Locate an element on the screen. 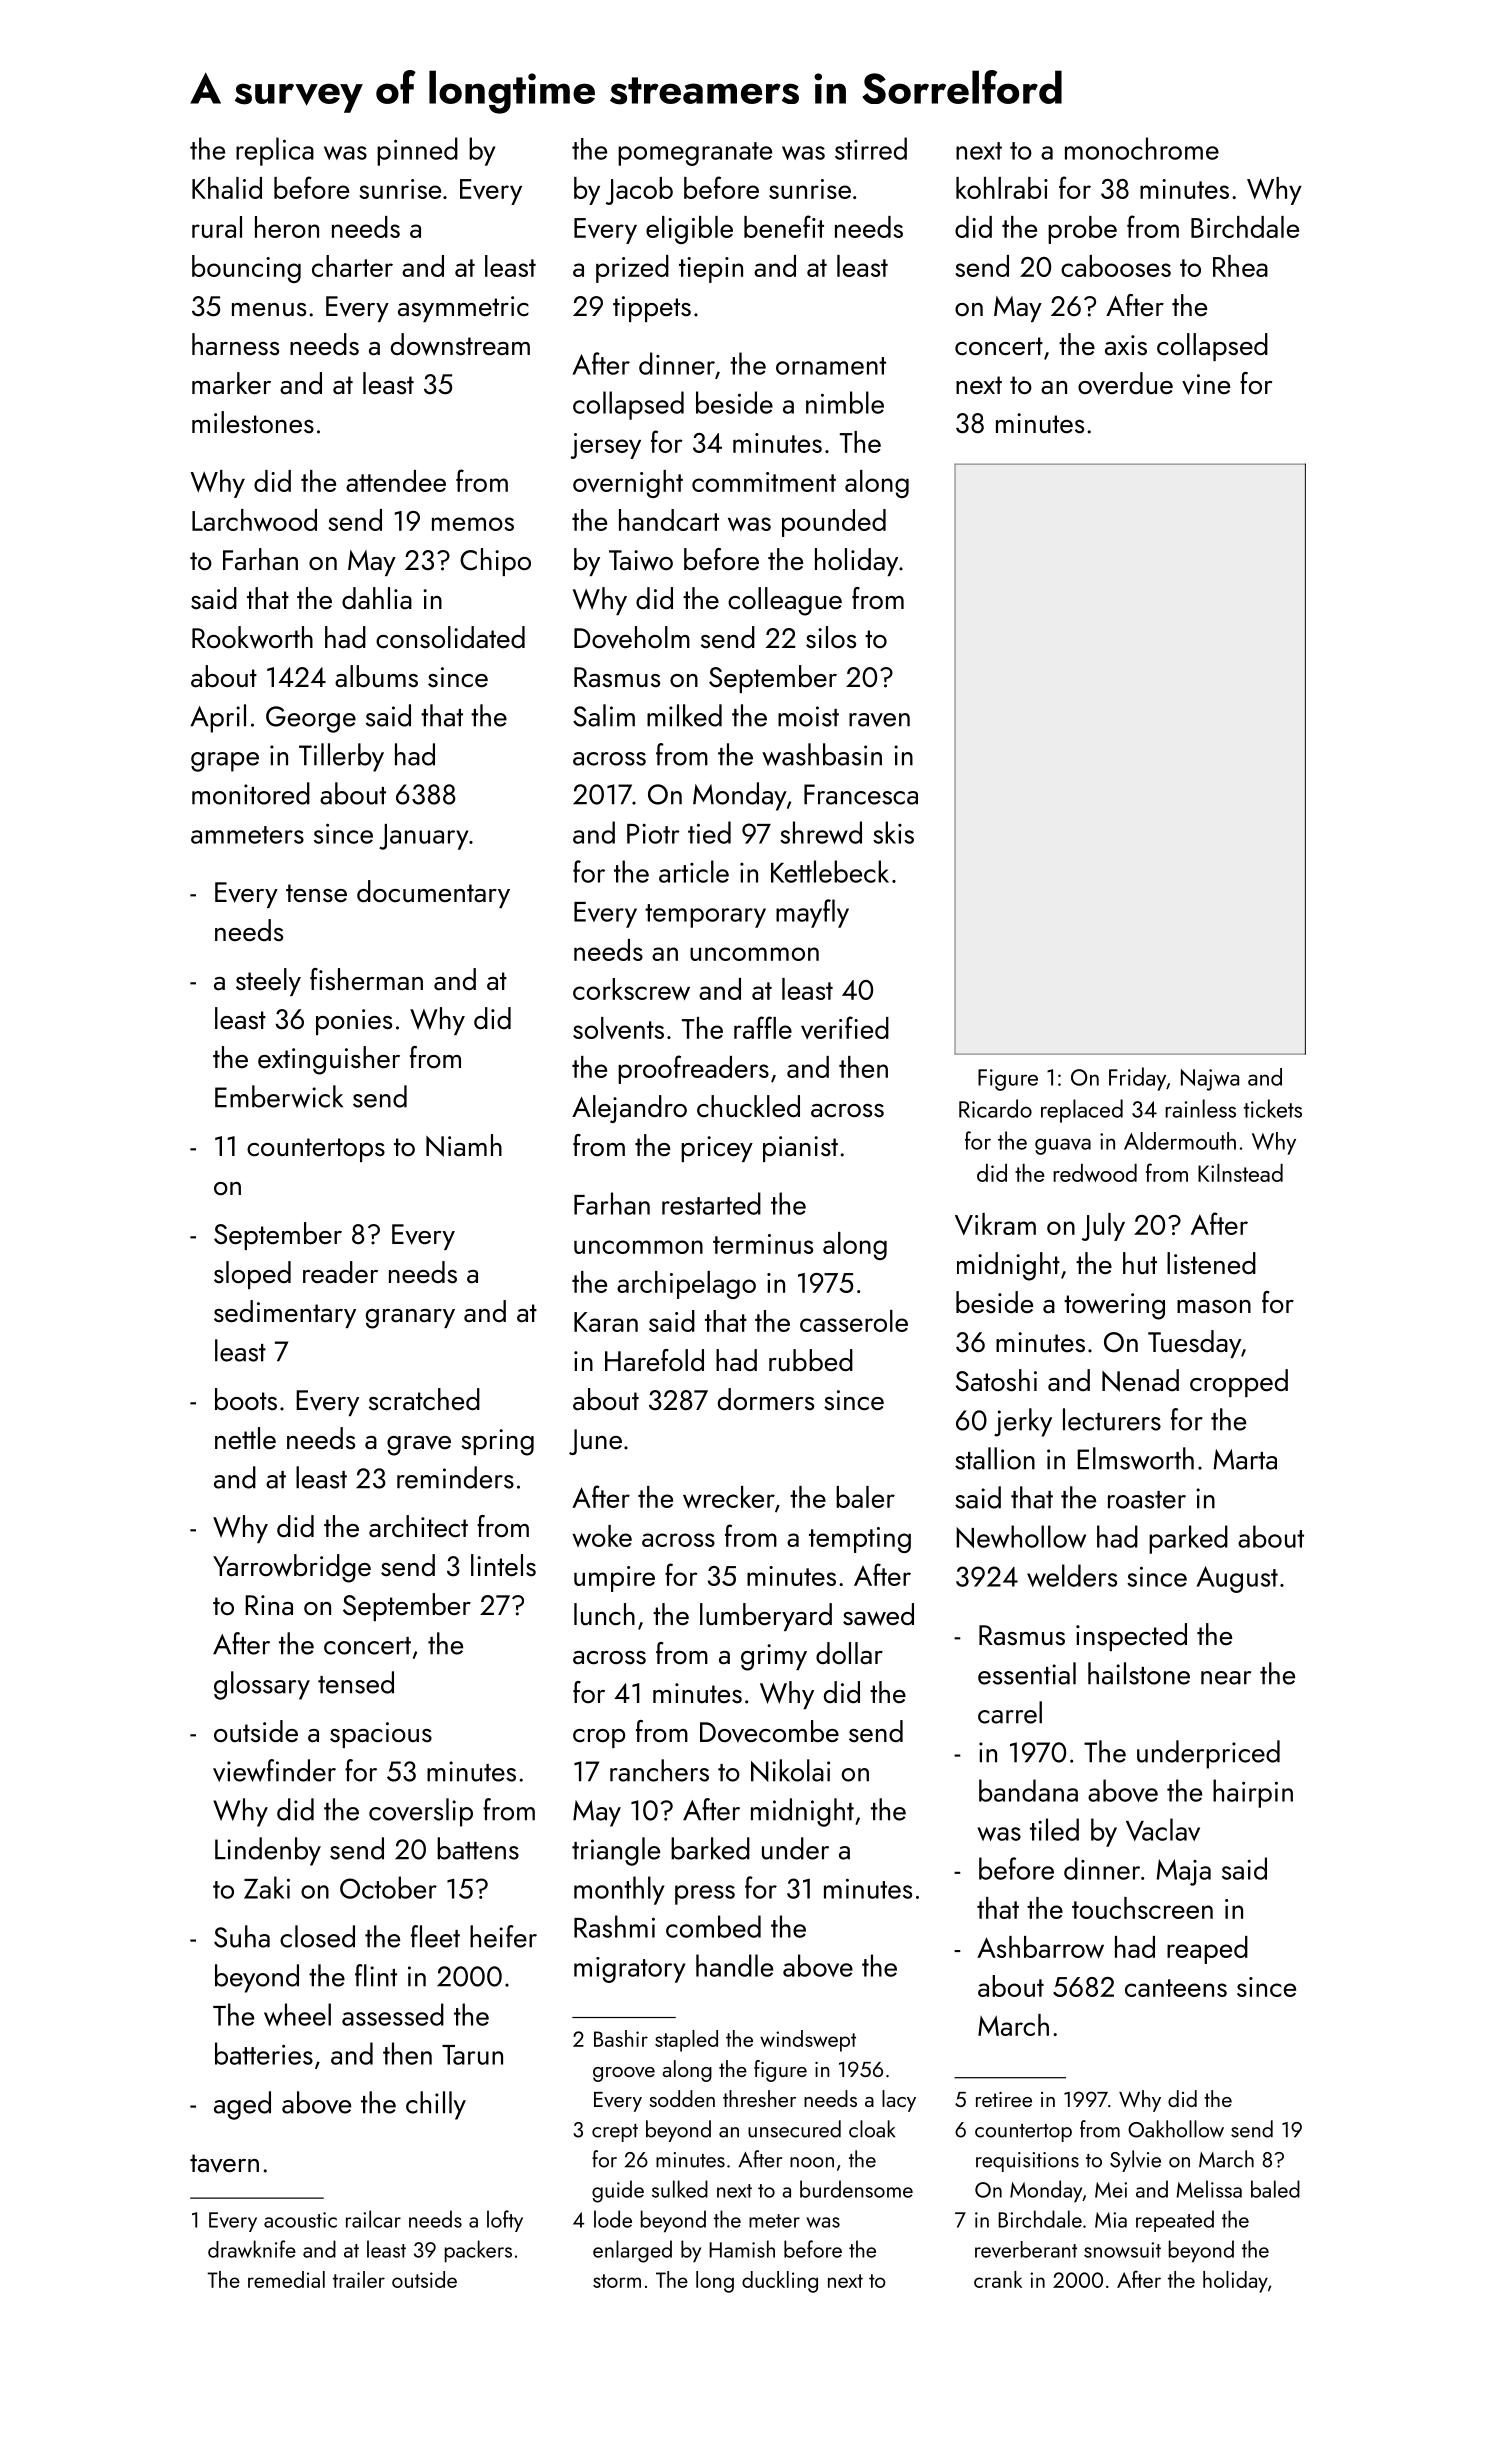  granary is located at coordinates (410, 1319).
